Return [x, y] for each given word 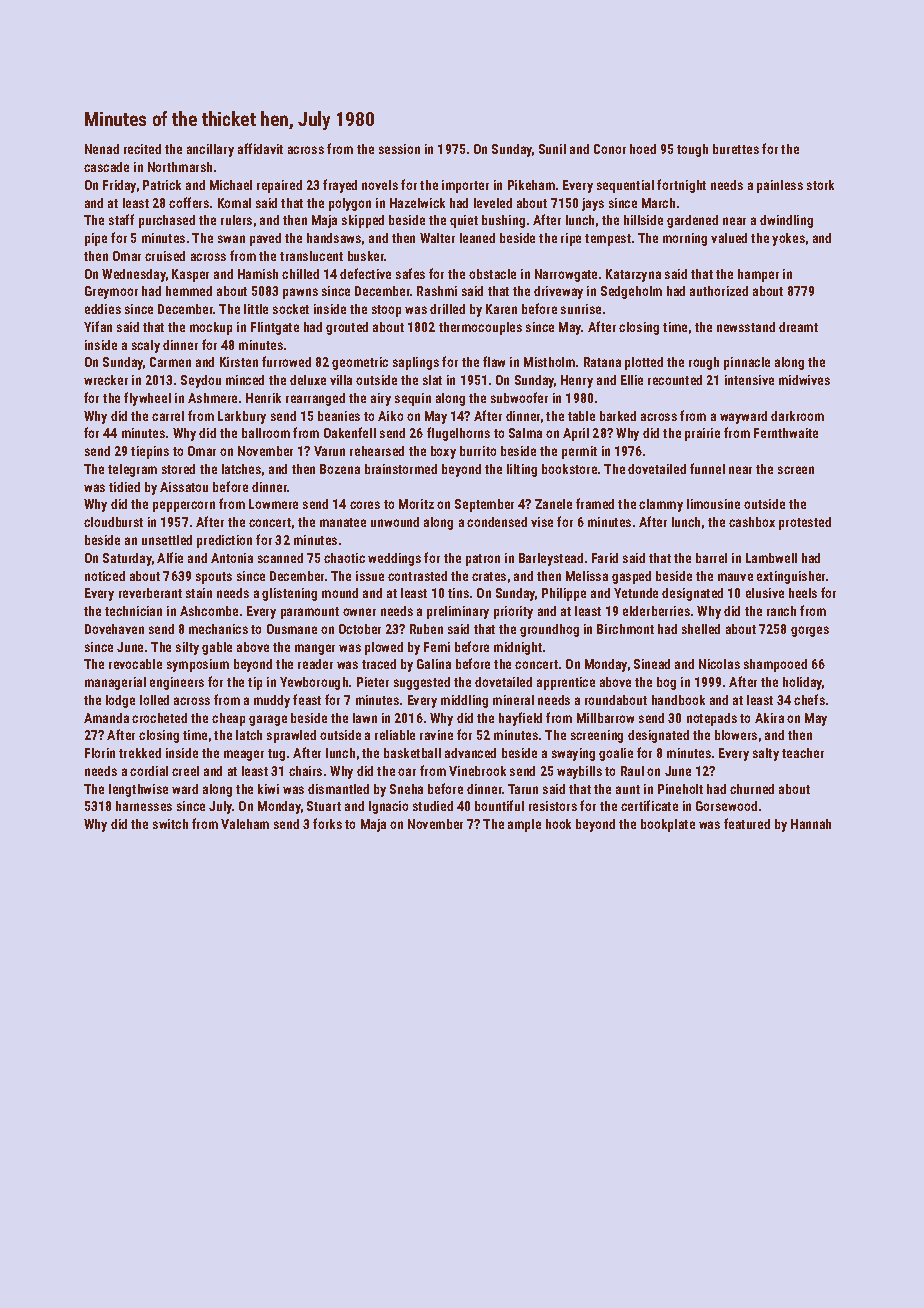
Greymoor [111, 292]
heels [803, 593]
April [576, 434]
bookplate [668, 825]
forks [327, 823]
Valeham [245, 824]
